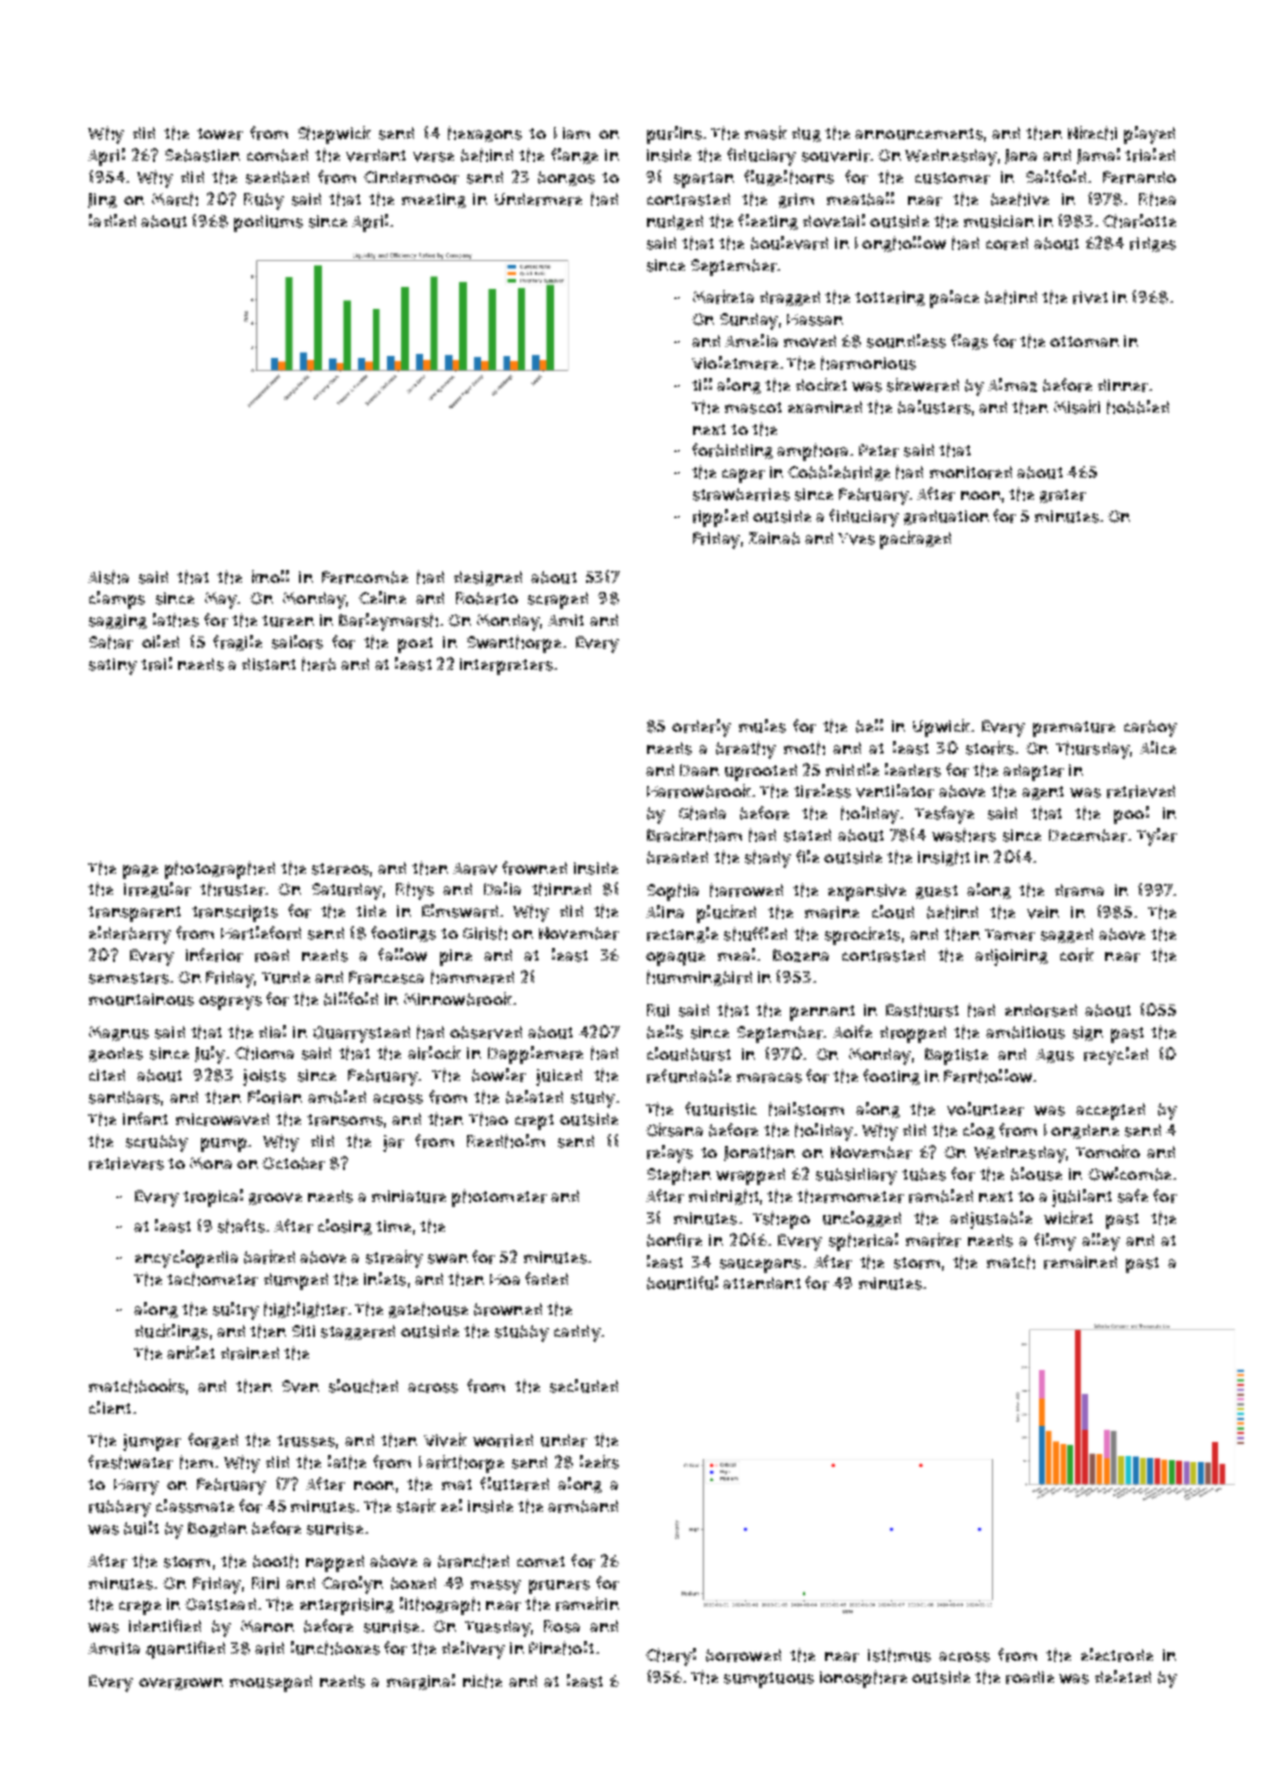 The width and height of the page is (1265, 1790). What do you see at coordinates (506, 666) in the page?
I see `interpreters` at bounding box center [506, 666].
